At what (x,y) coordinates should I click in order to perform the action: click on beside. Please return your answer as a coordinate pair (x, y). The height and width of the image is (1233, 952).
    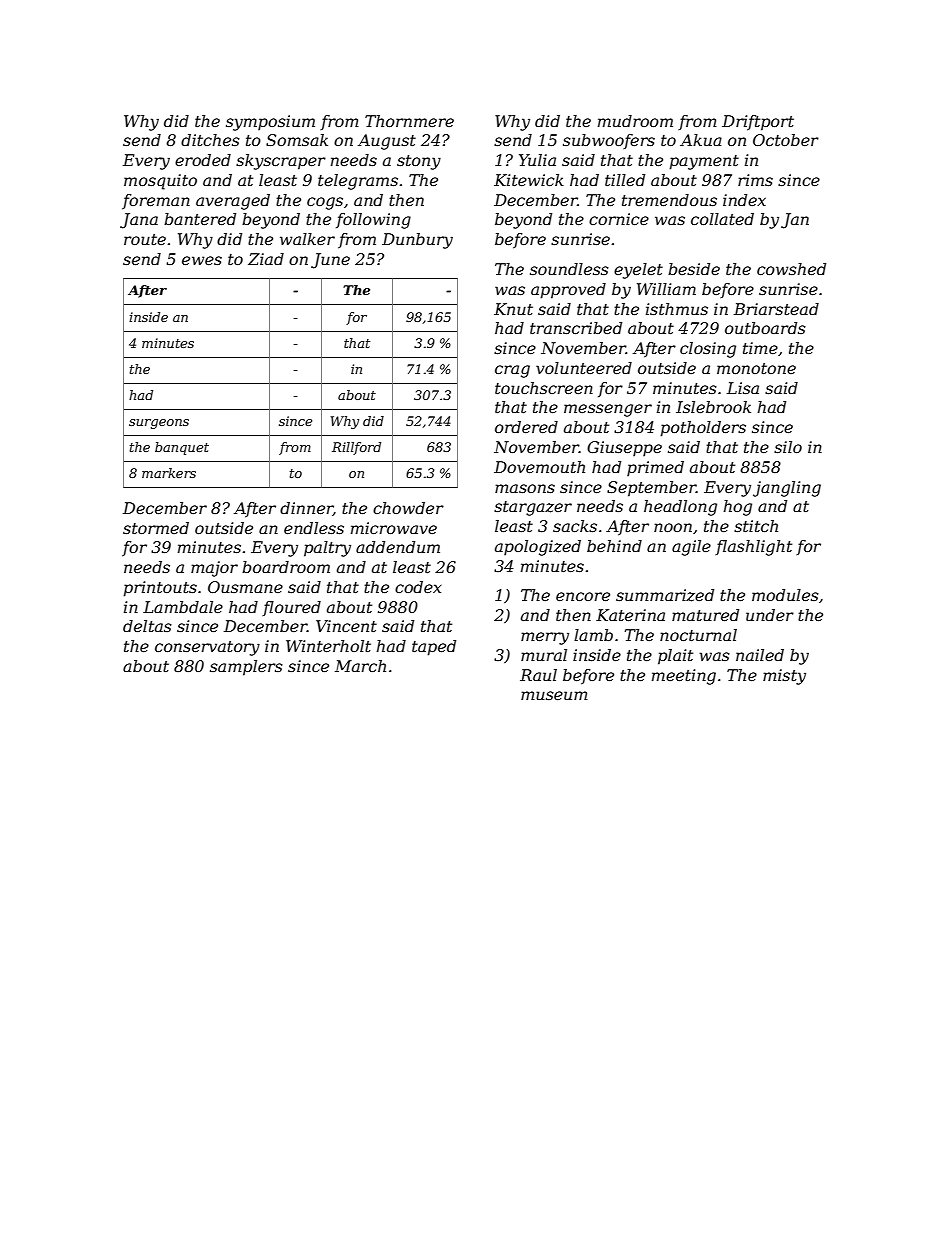
    Looking at the image, I should click on (694, 269).
